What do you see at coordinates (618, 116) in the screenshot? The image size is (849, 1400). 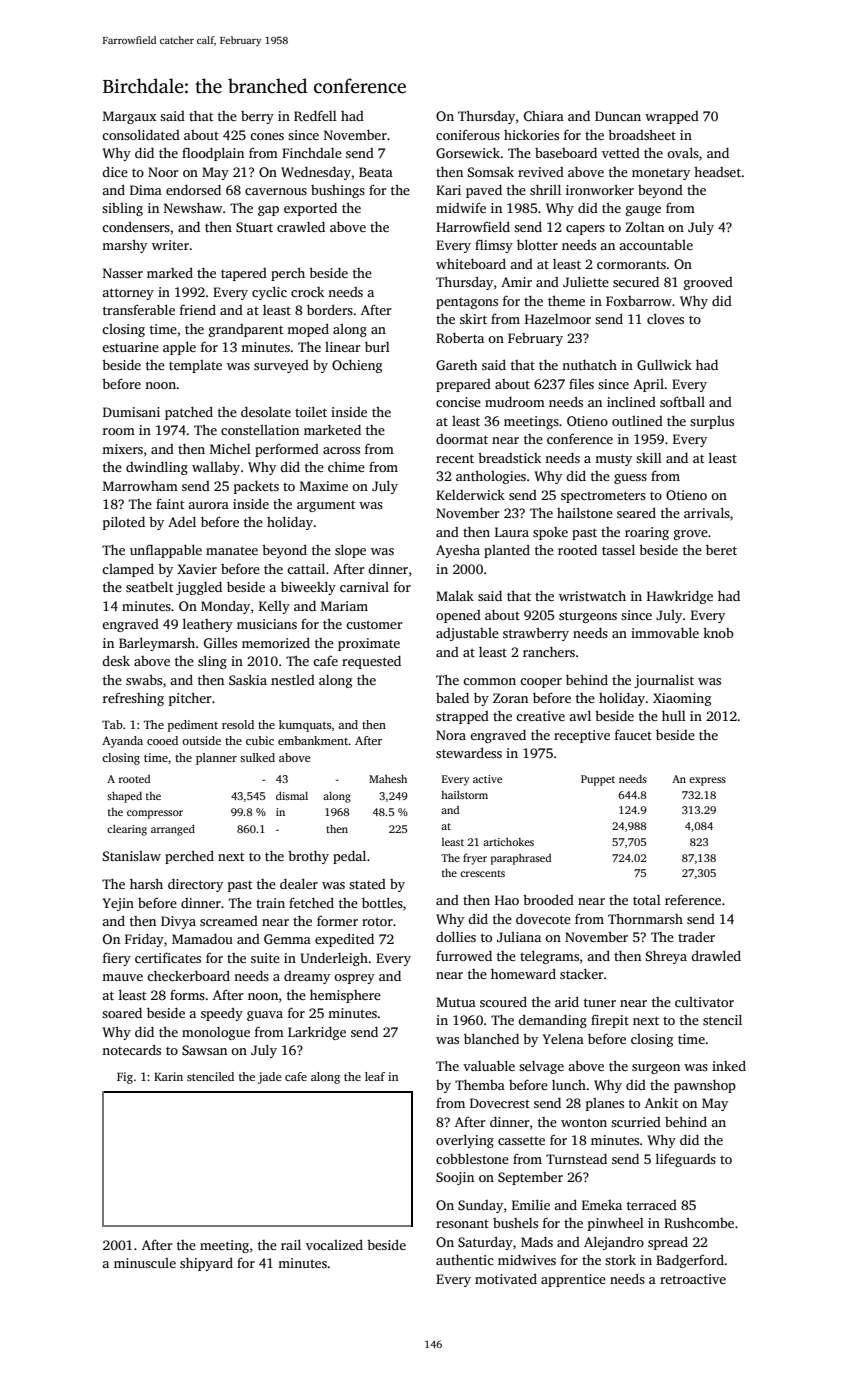 I see `Duncan` at bounding box center [618, 116].
